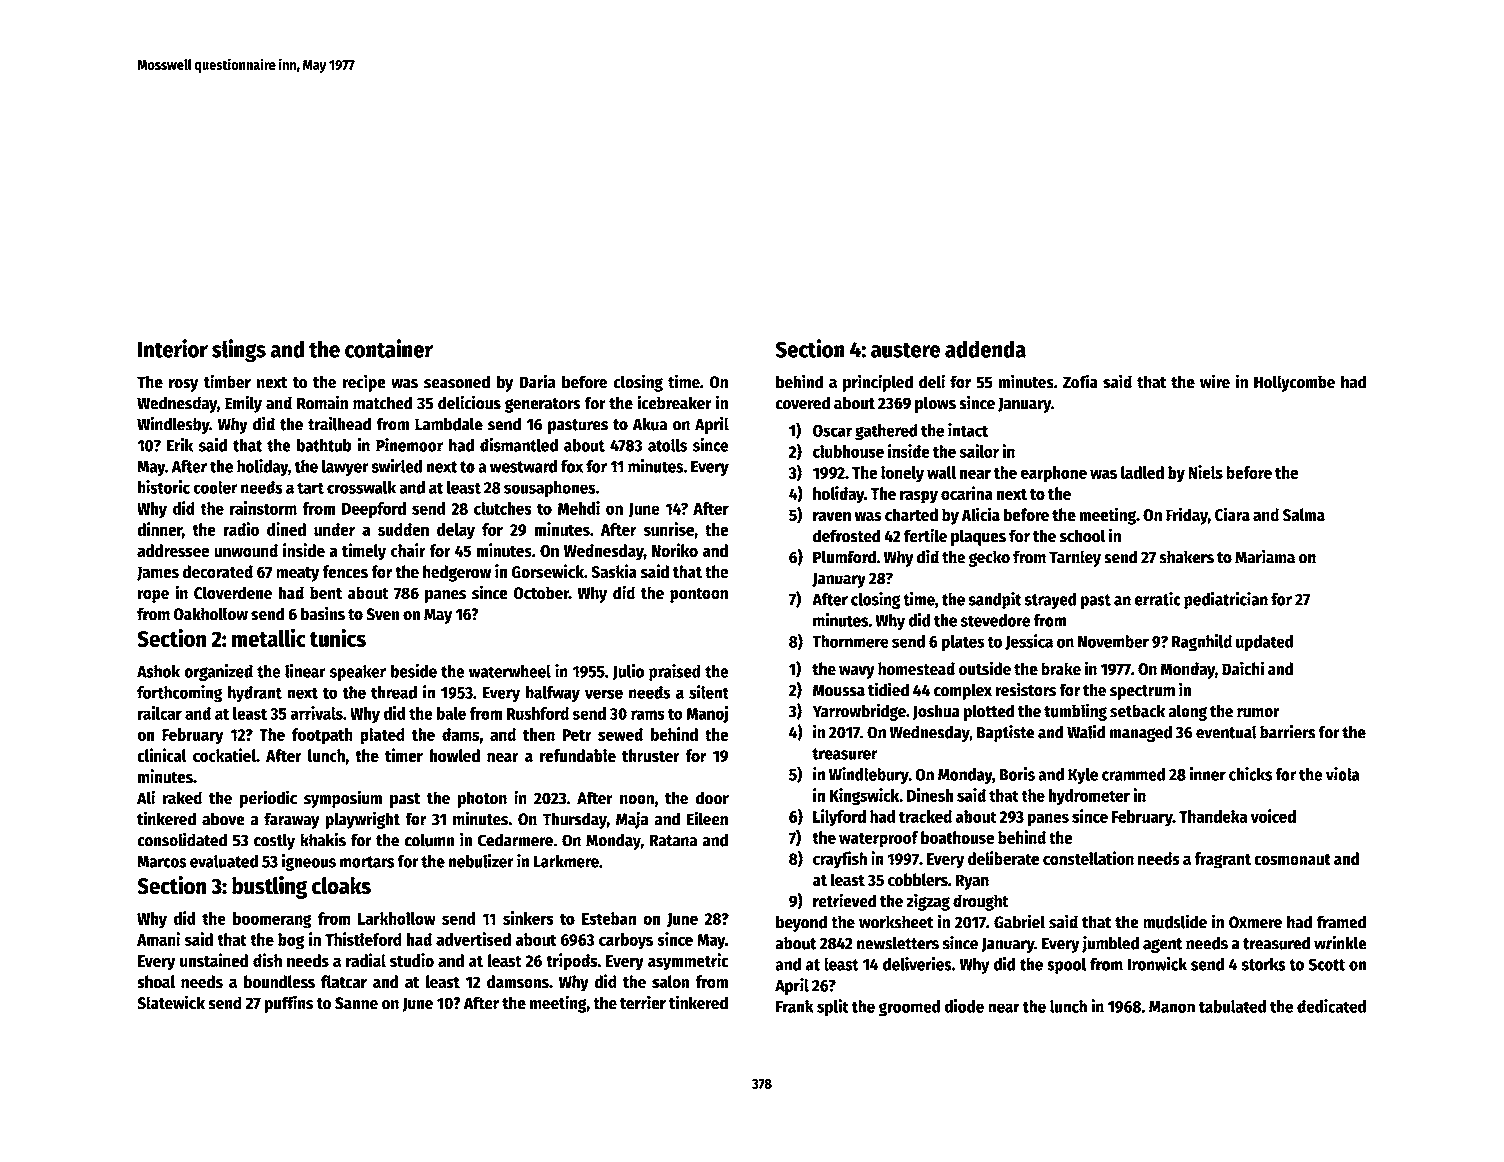 This image has width=1504, height=1162. Describe the element at coordinates (389, 348) in the image. I see `container` at that location.
